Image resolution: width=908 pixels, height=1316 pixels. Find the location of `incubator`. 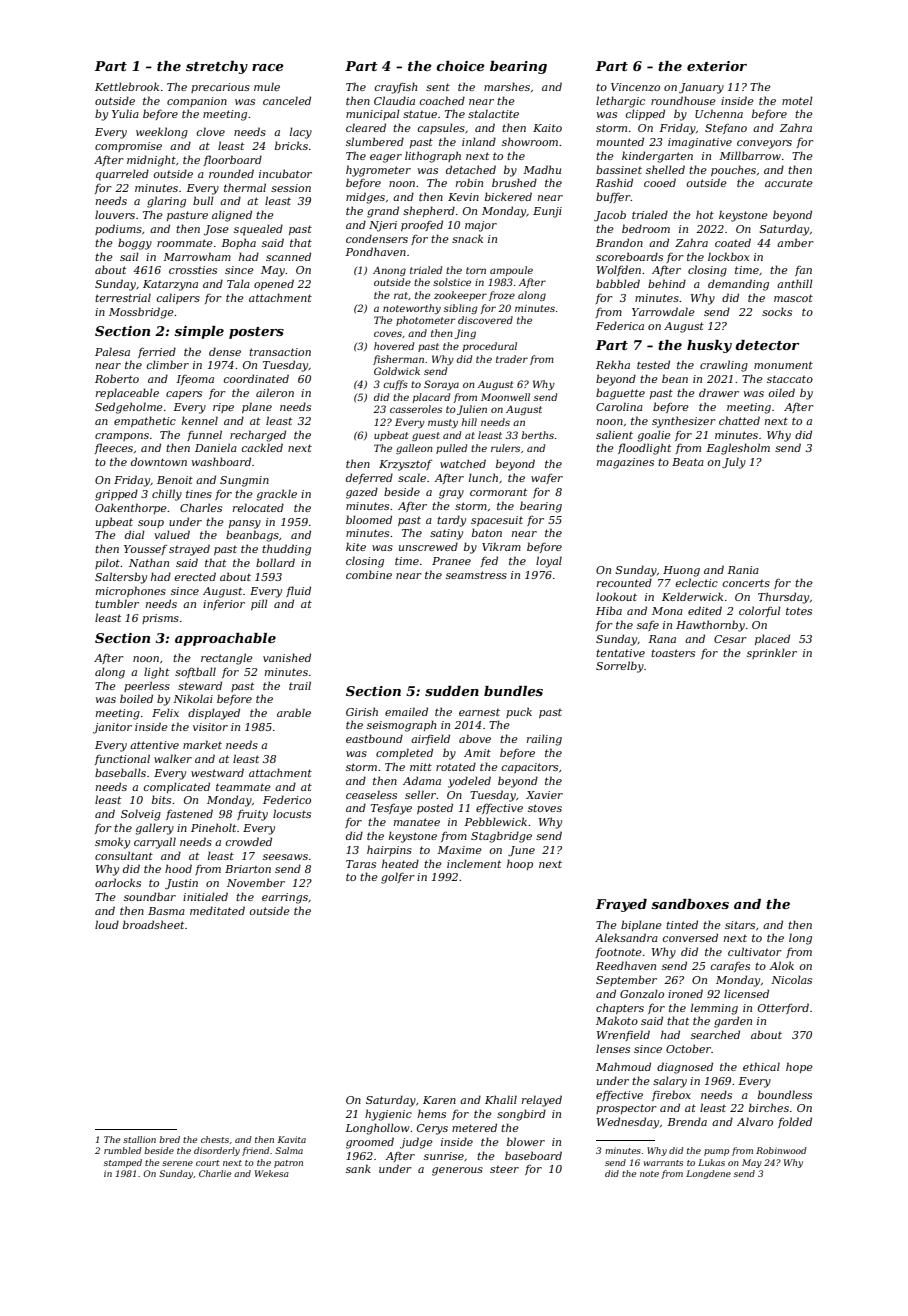

incubator is located at coordinates (285, 173).
